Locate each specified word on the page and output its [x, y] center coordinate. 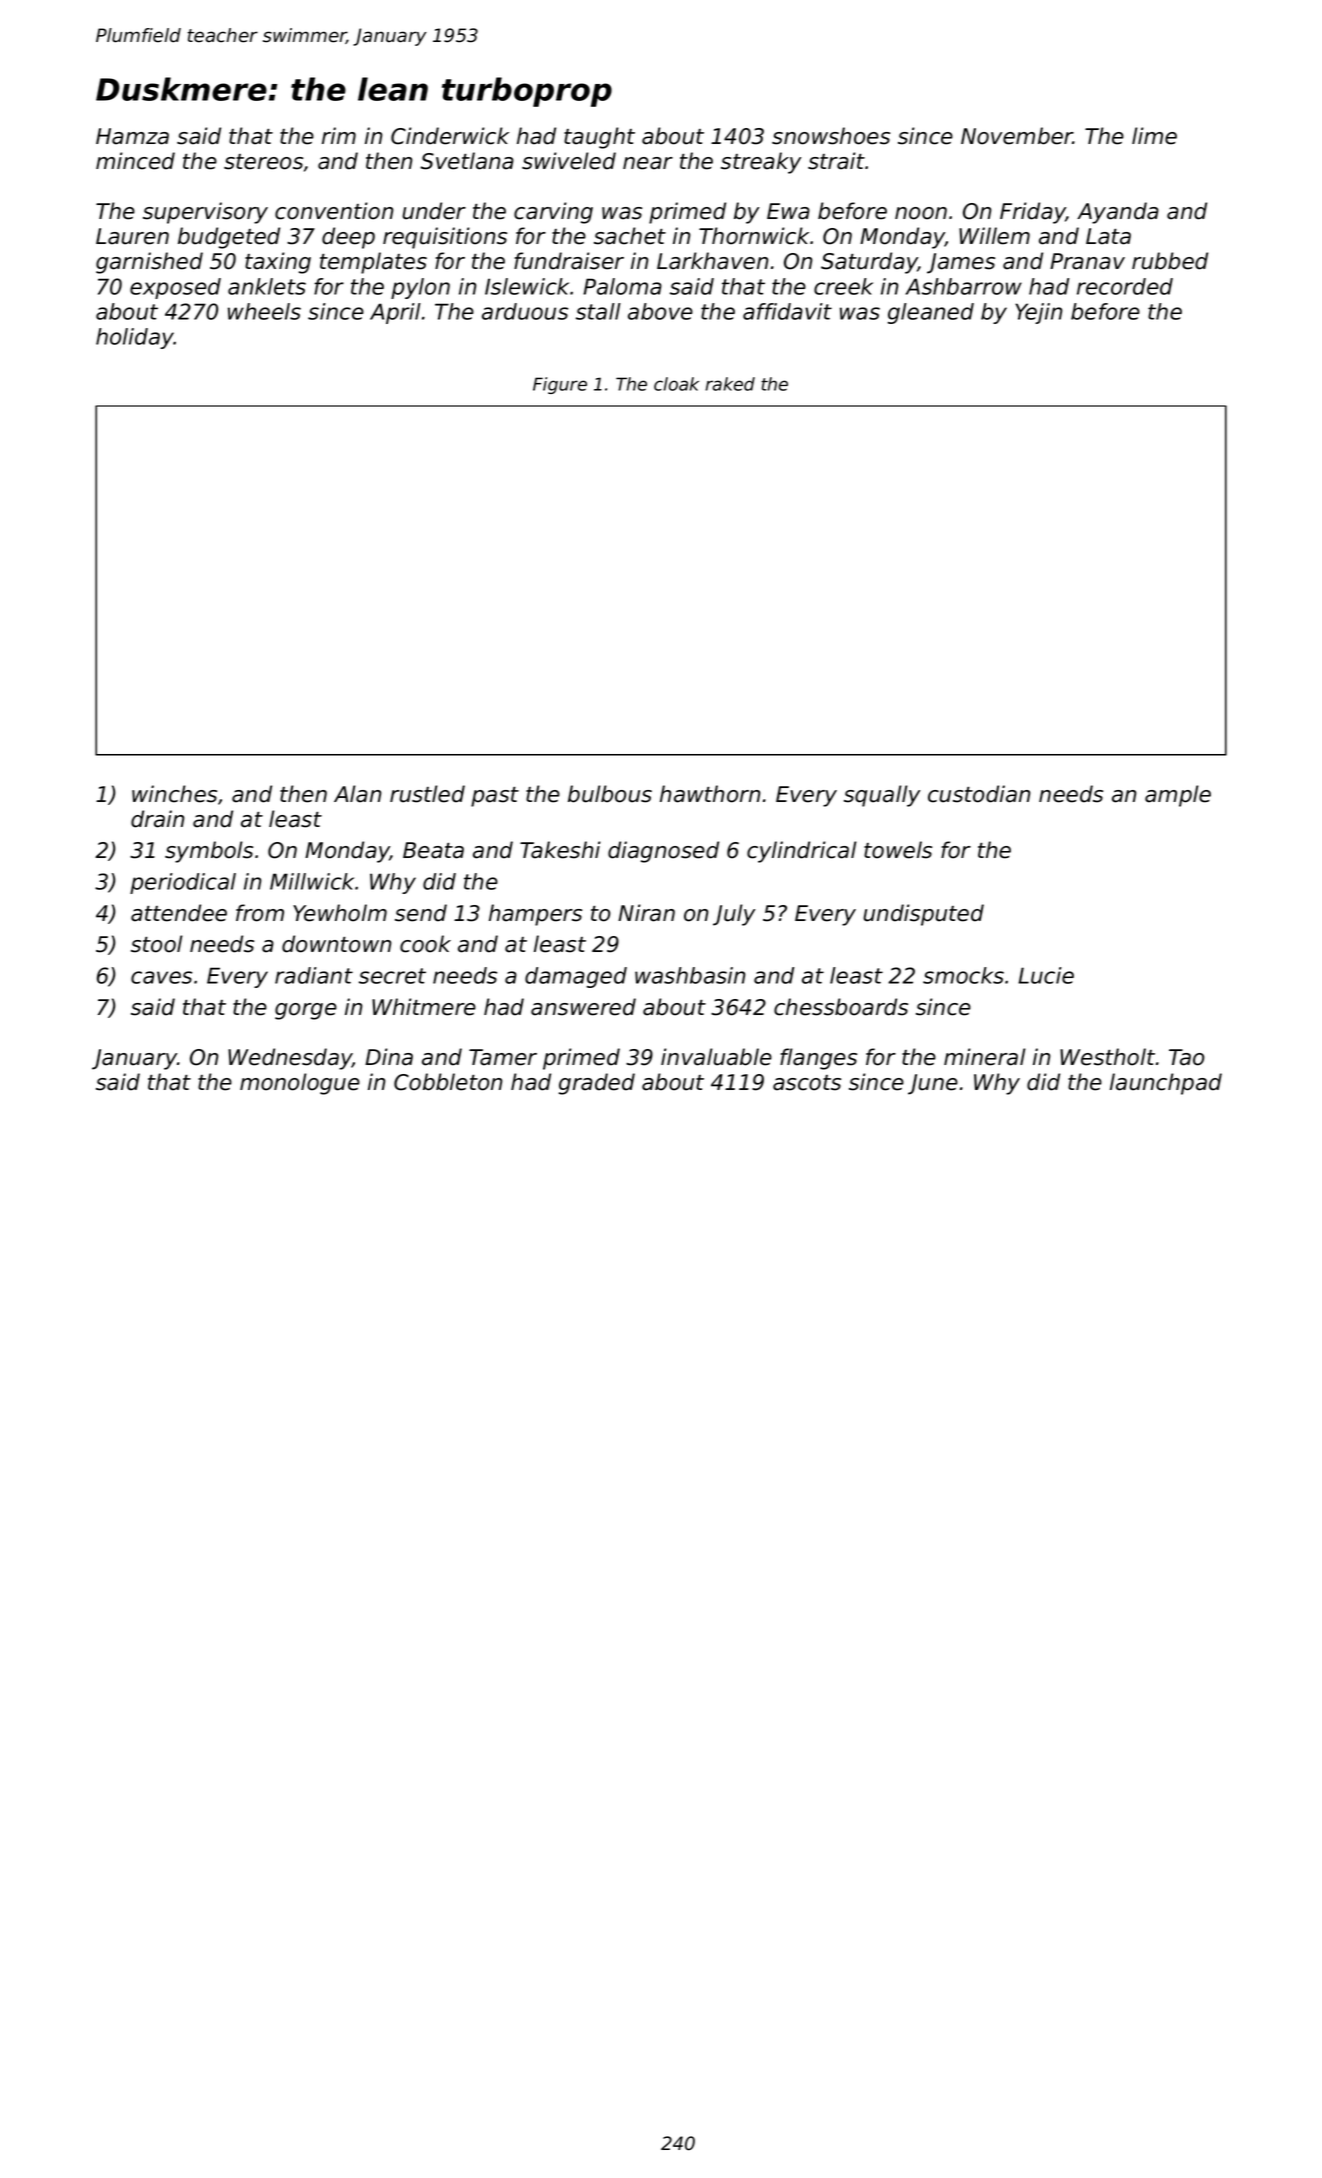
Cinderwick [450, 136]
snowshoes [831, 136]
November [1017, 136]
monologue [300, 1084]
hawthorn [710, 794]
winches [174, 794]
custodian [979, 794]
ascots [807, 1083]
